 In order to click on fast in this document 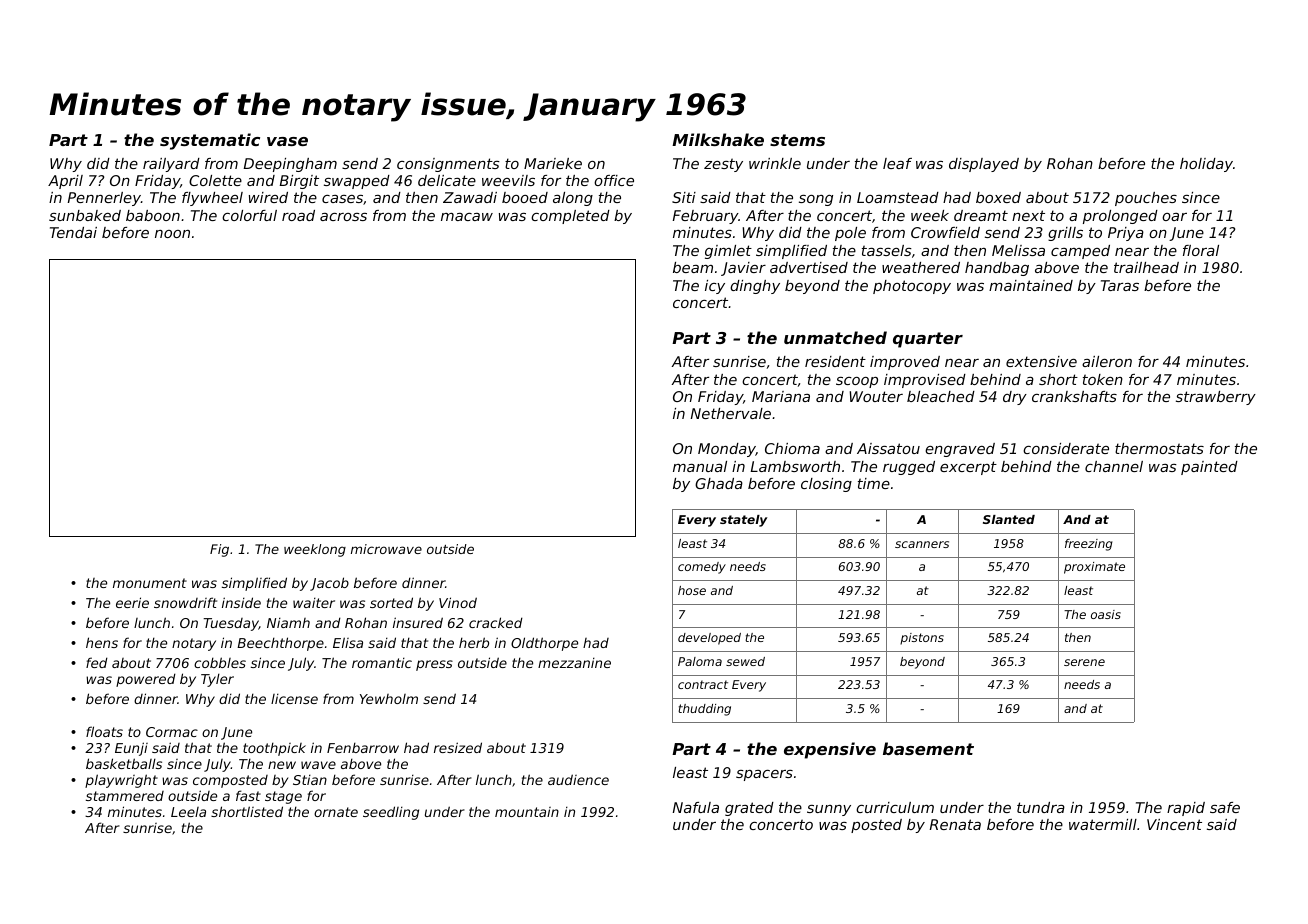, I will do `click(248, 795)`.
